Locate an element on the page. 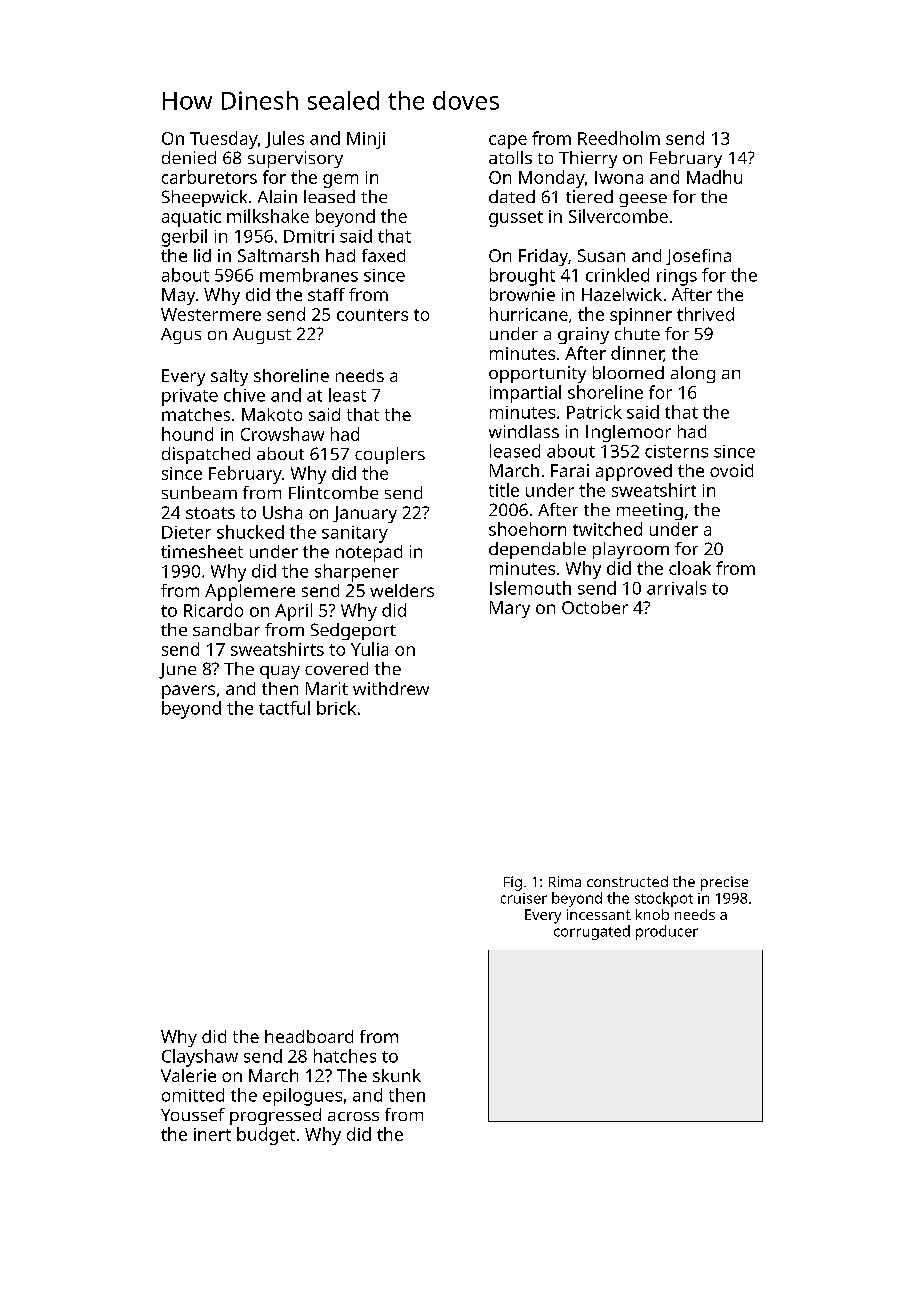 The image size is (924, 1311). Minji is located at coordinates (366, 140).
